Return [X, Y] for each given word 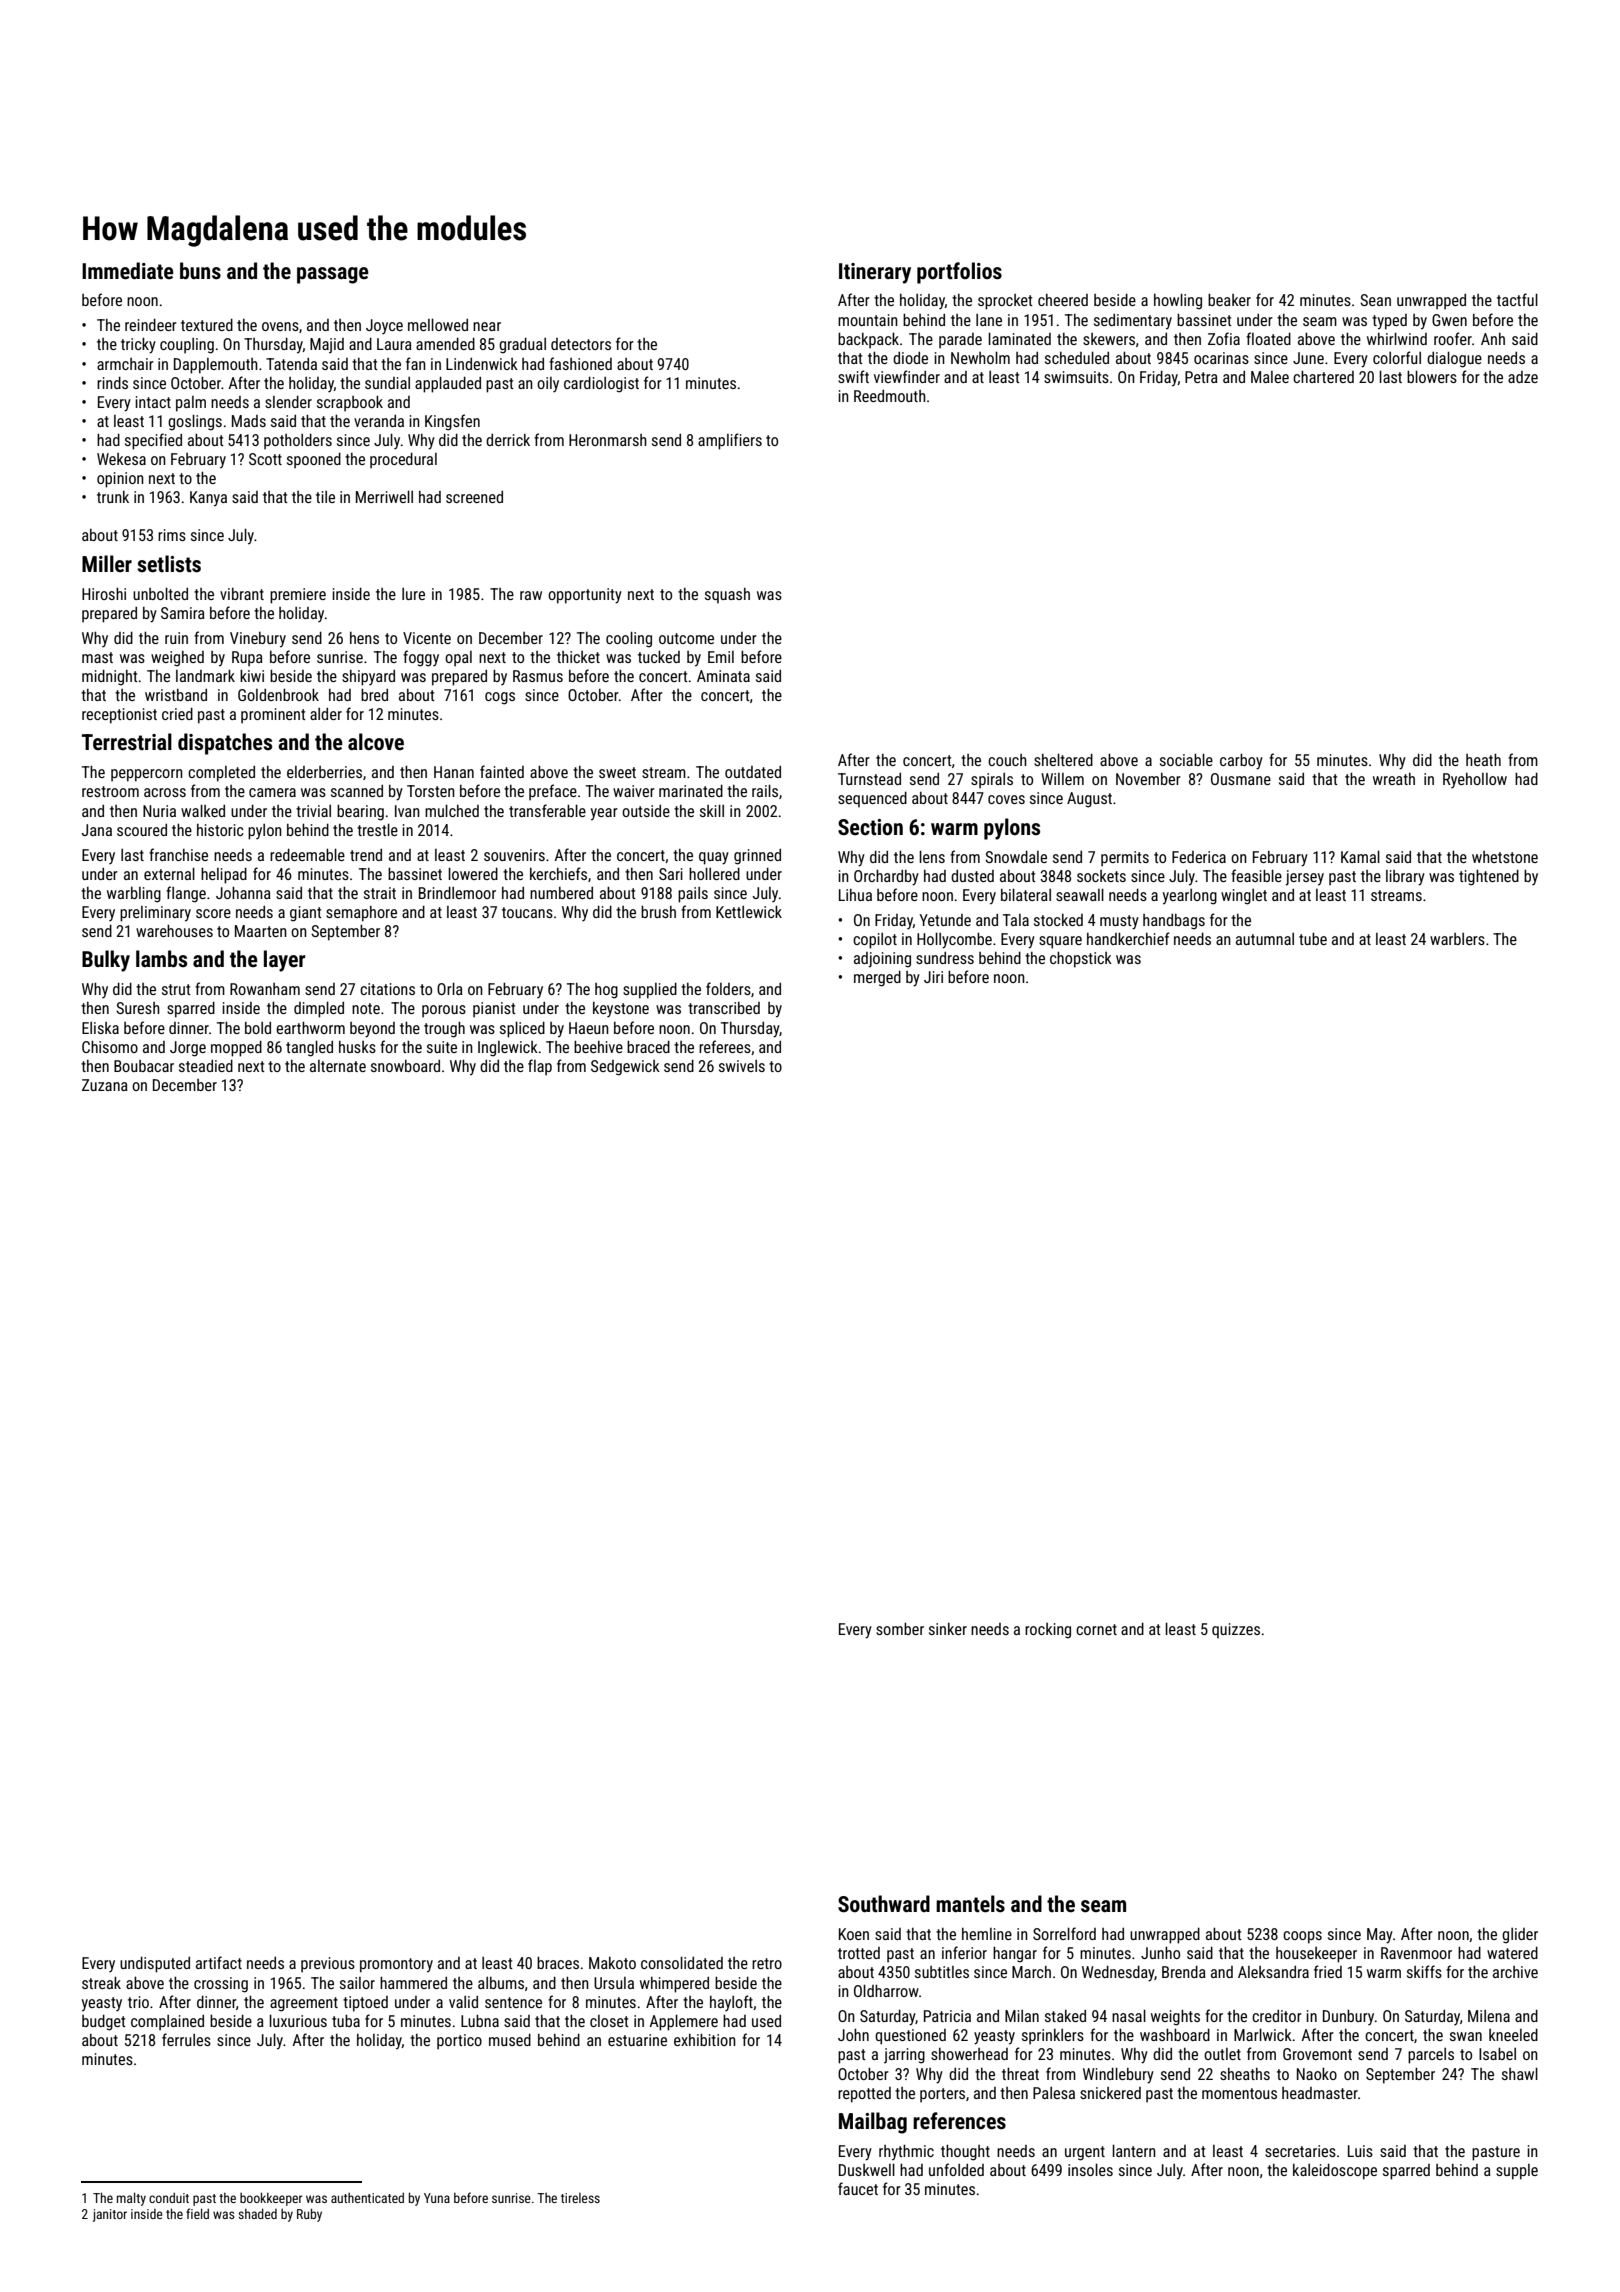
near [487, 326]
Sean [1375, 300]
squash [727, 596]
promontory [396, 1965]
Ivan [407, 811]
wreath [1394, 779]
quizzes [1236, 1631]
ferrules [186, 2039]
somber [900, 1628]
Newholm [980, 357]
